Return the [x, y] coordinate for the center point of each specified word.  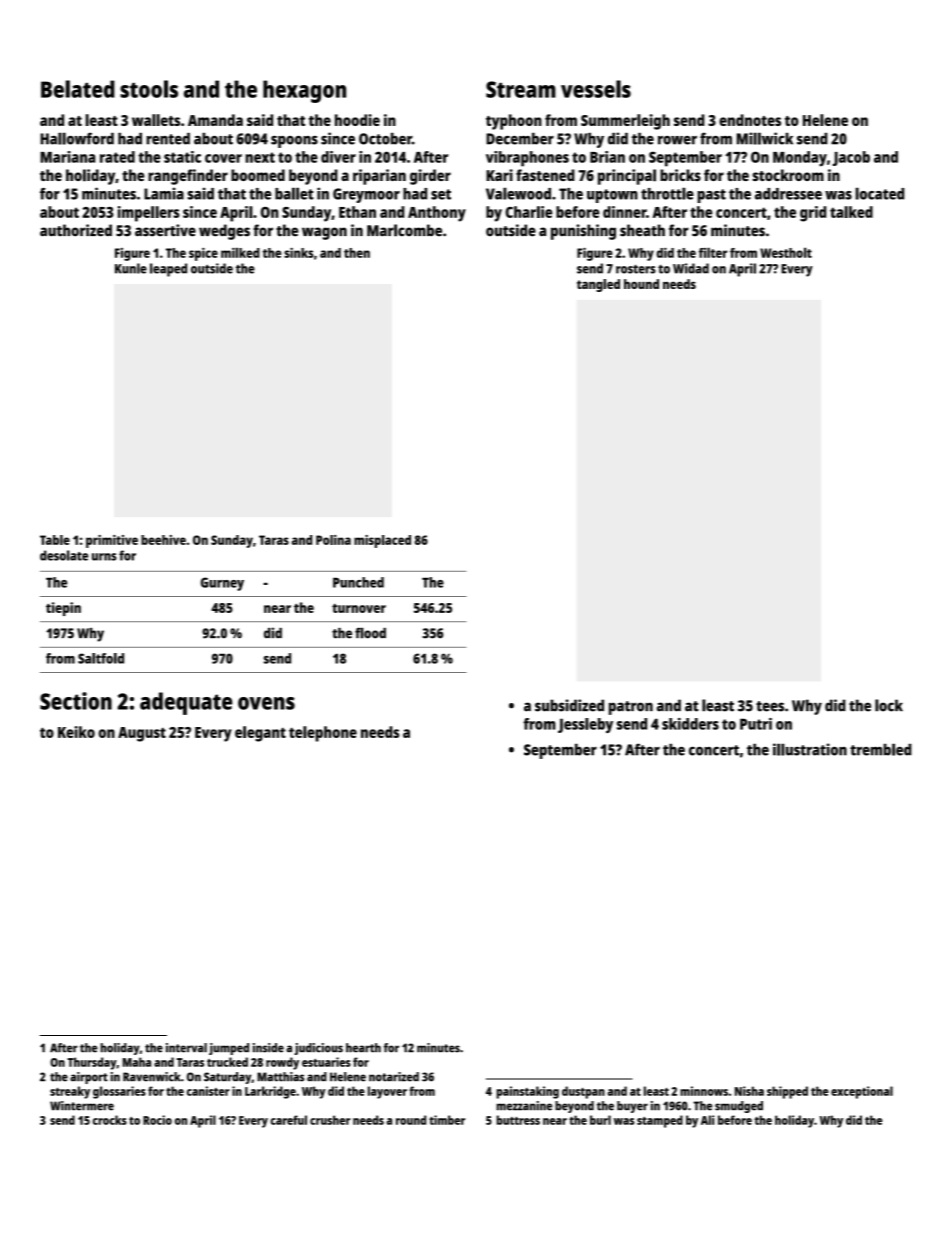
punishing [583, 232]
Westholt [786, 252]
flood [370, 633]
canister [208, 1091]
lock [889, 705]
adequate [186, 703]
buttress [518, 1120]
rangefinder [188, 177]
